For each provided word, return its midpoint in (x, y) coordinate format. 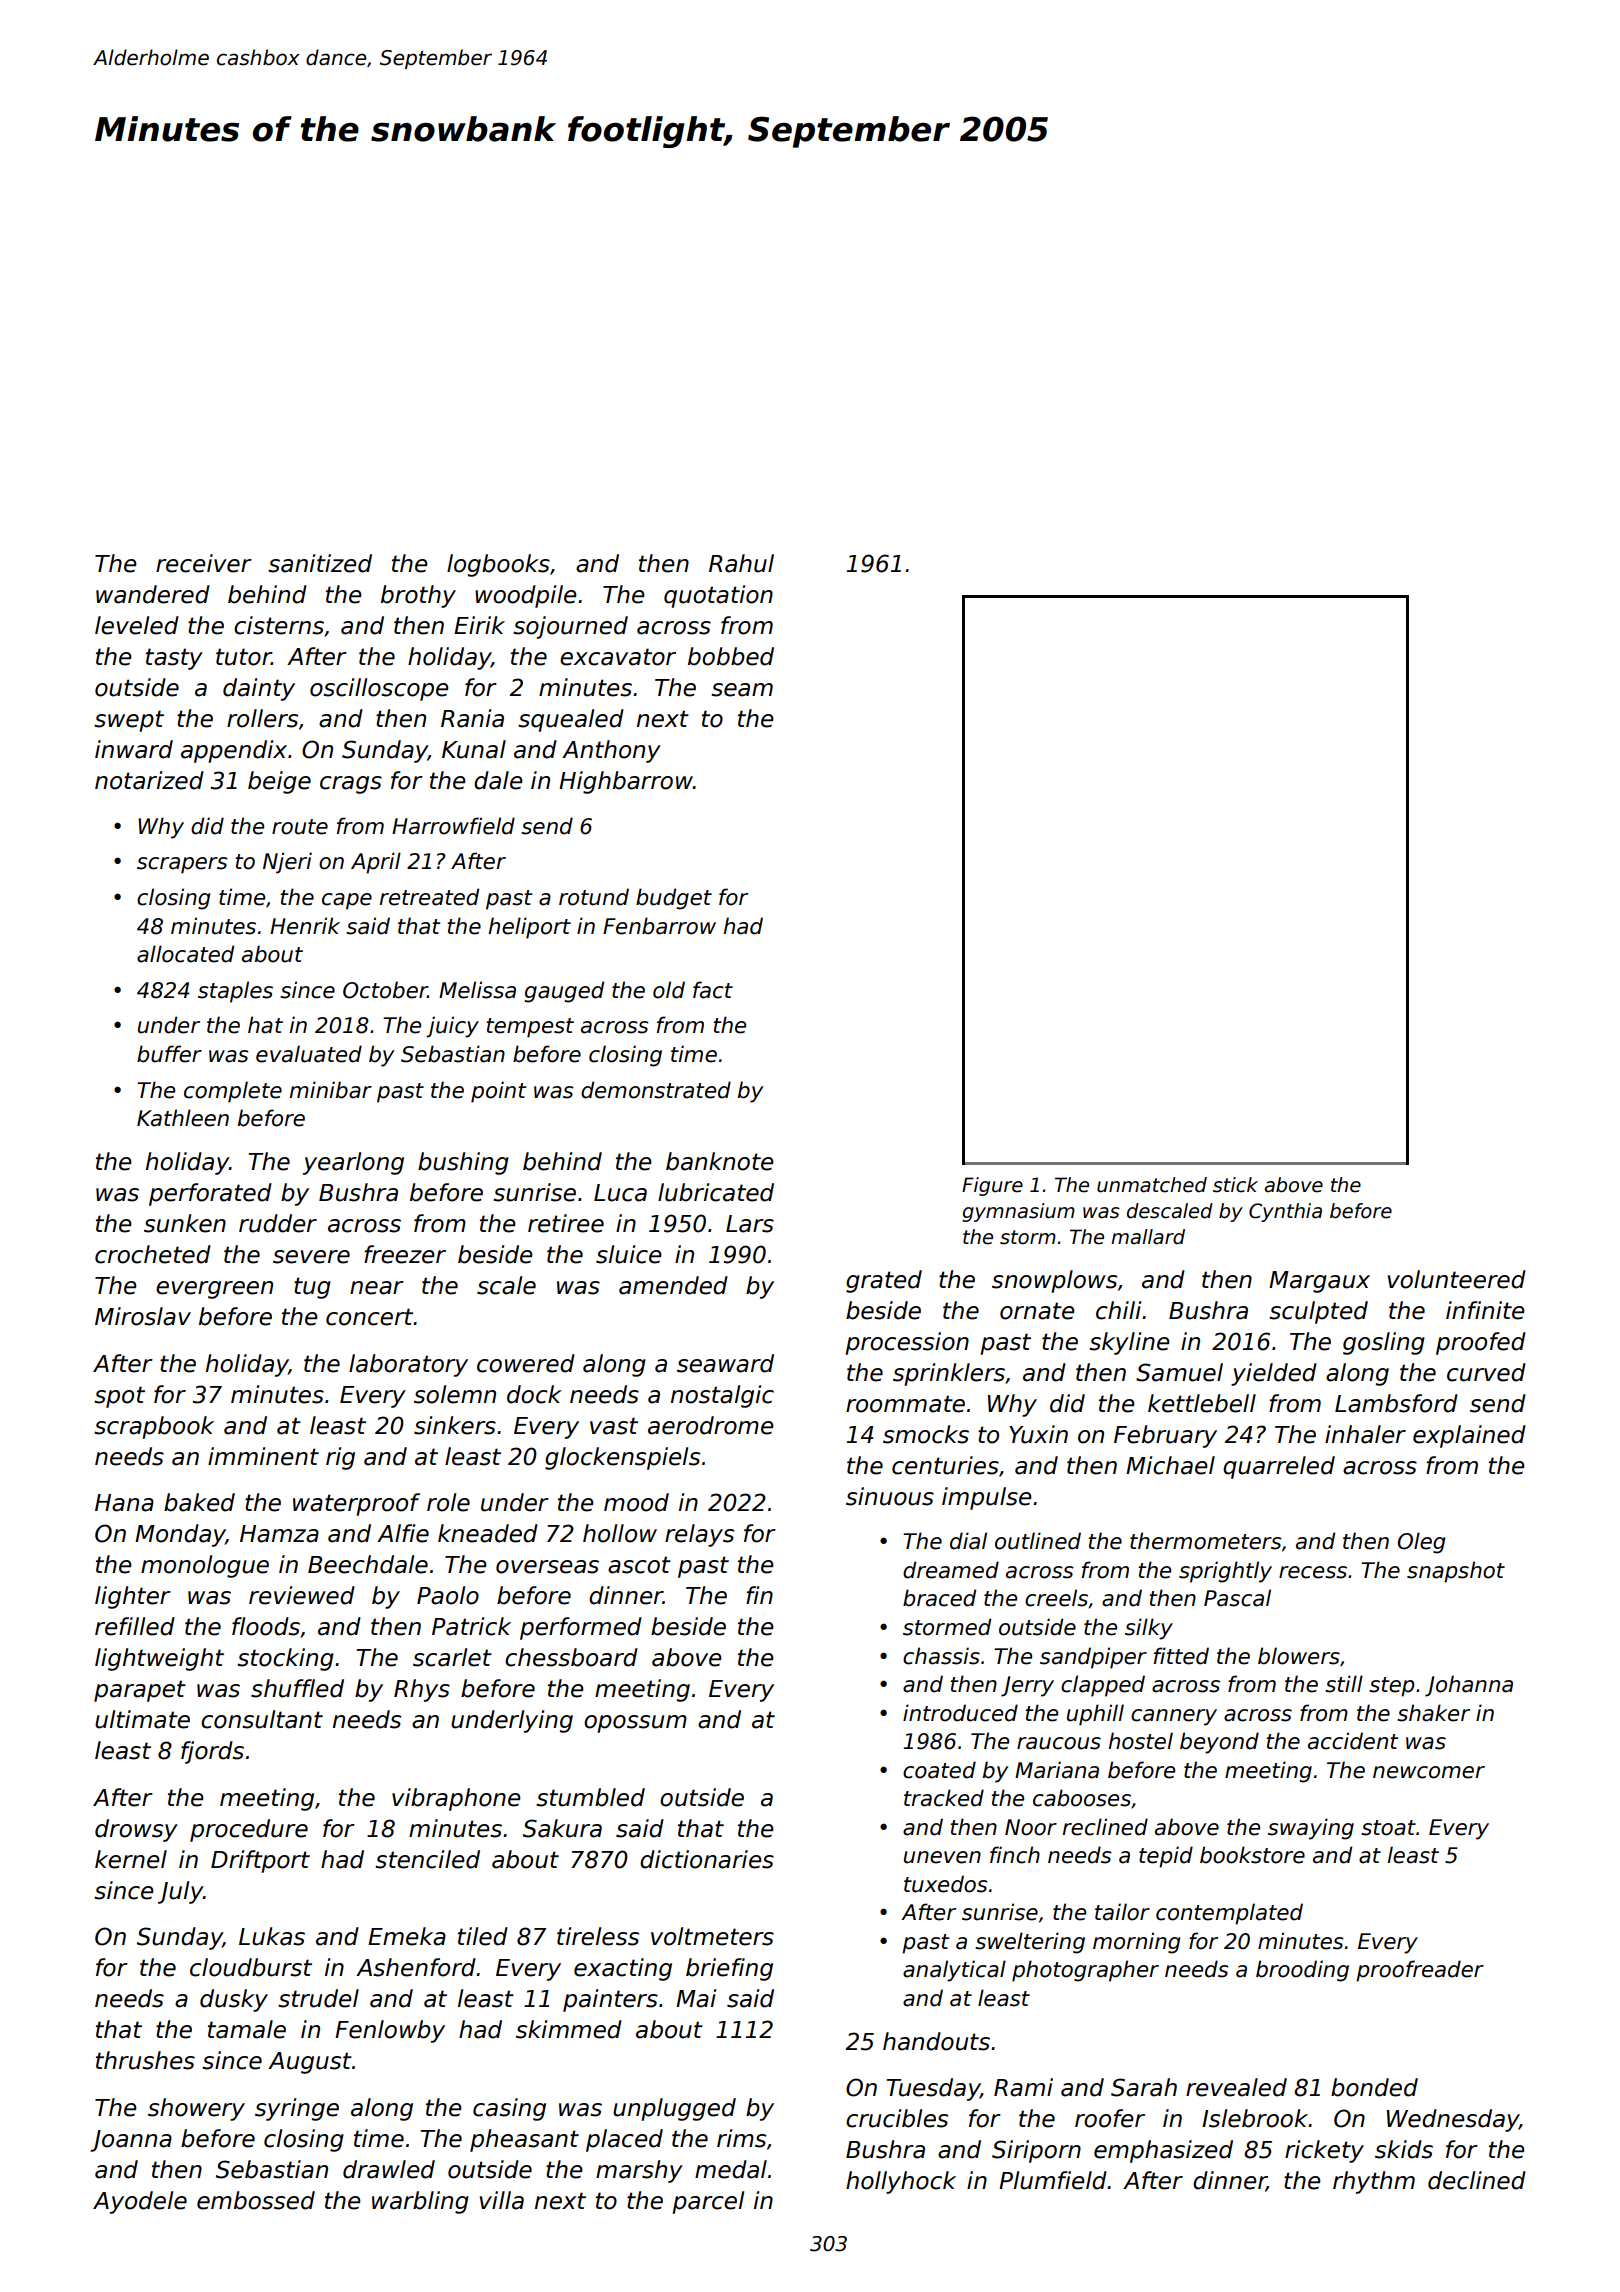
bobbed (731, 656)
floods (266, 1626)
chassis (941, 1656)
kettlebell (1202, 1403)
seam (742, 690)
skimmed (569, 2029)
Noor (1031, 1827)
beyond (1219, 1743)
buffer (169, 1054)
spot (119, 1397)
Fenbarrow (659, 926)
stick (1235, 1185)
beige (279, 782)
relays (699, 1535)
